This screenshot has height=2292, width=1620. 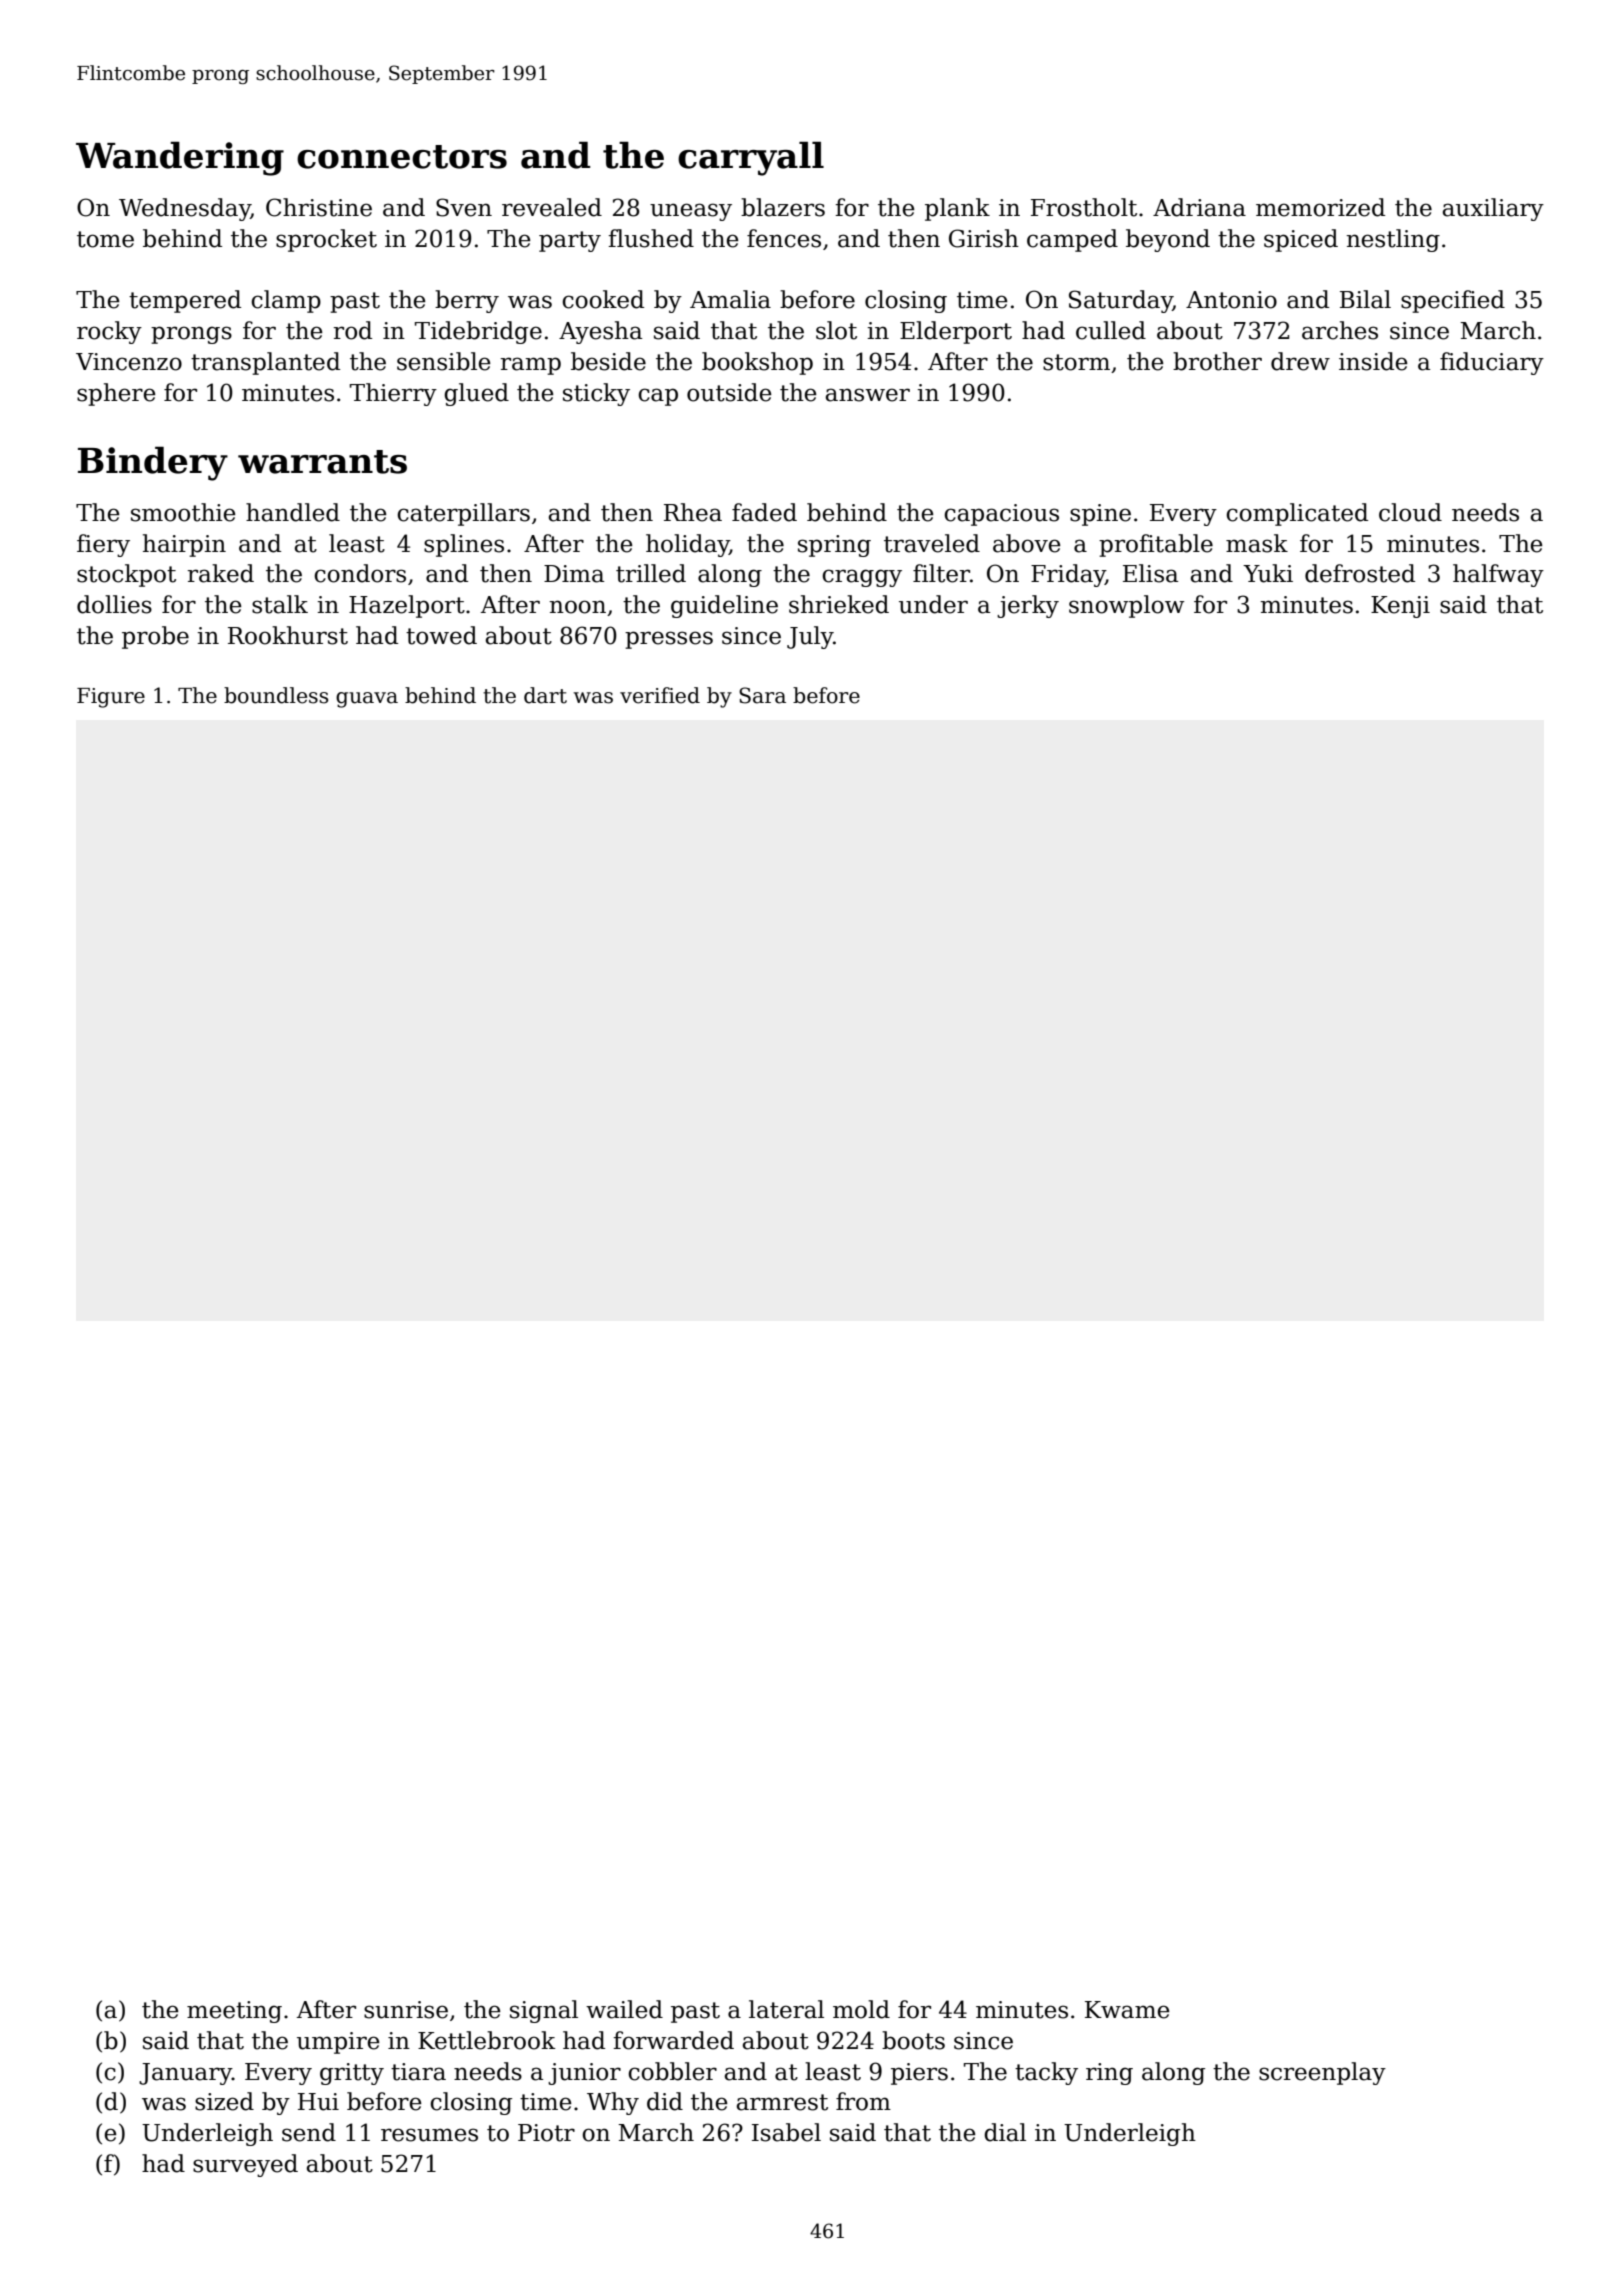 I want to click on verified, so click(x=660, y=695).
